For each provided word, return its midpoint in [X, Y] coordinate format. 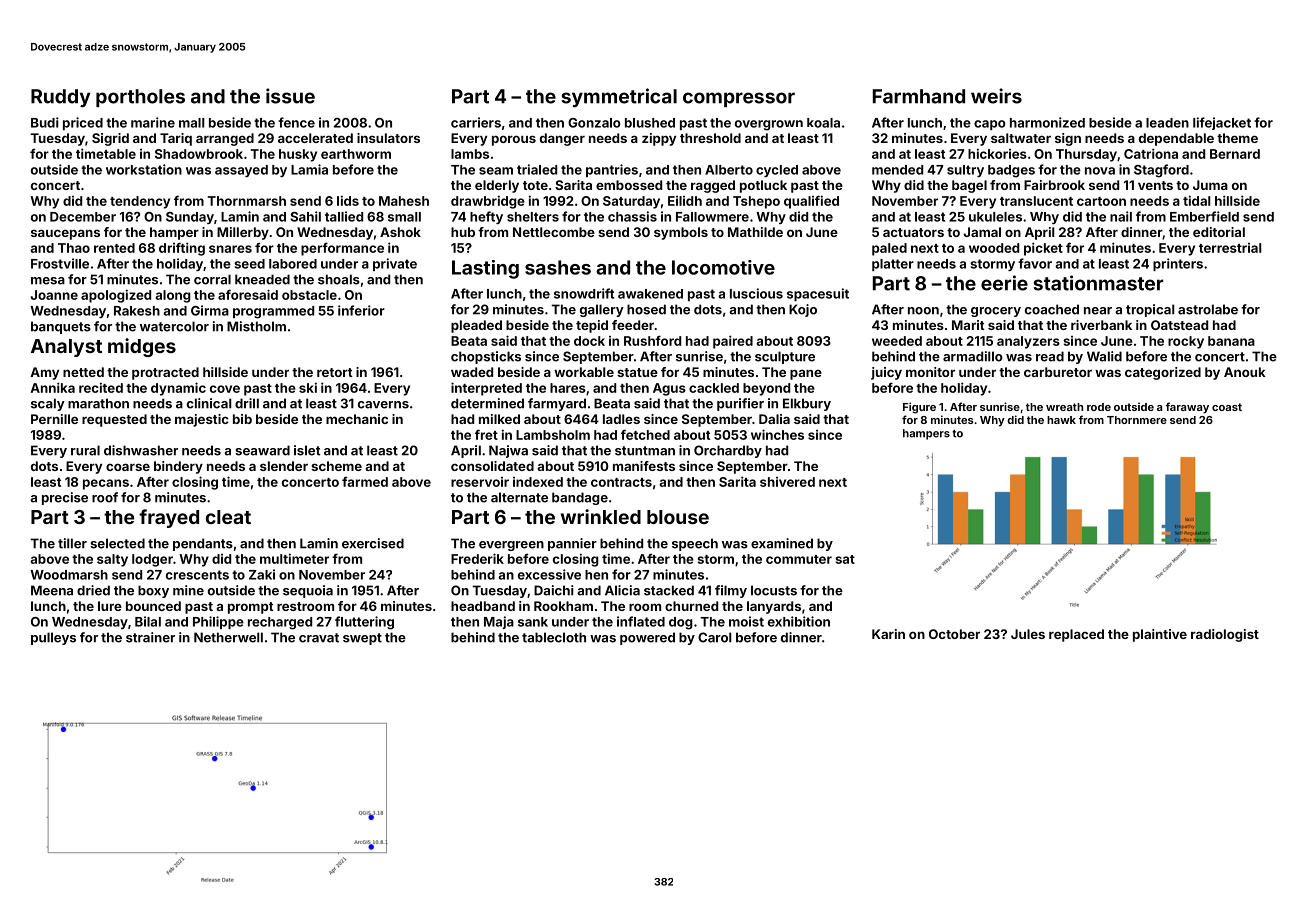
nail [1121, 216]
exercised [373, 543]
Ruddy [61, 98]
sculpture [785, 357]
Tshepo [756, 202]
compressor [739, 99]
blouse [678, 517]
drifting [182, 249]
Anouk [1245, 372]
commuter [799, 559]
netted [83, 372]
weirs [996, 96]
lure [110, 606]
